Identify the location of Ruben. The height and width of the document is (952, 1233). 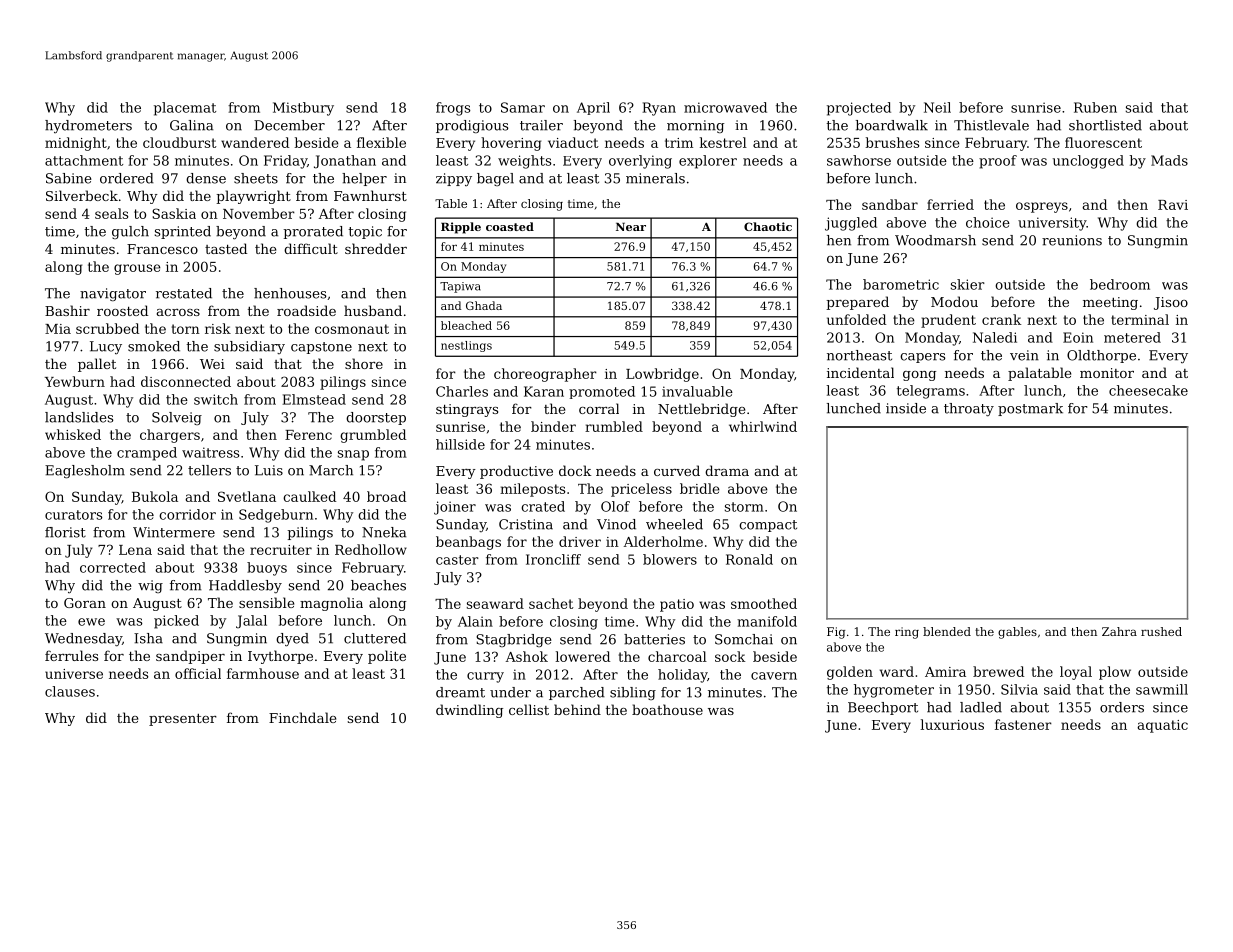
(1095, 107).
